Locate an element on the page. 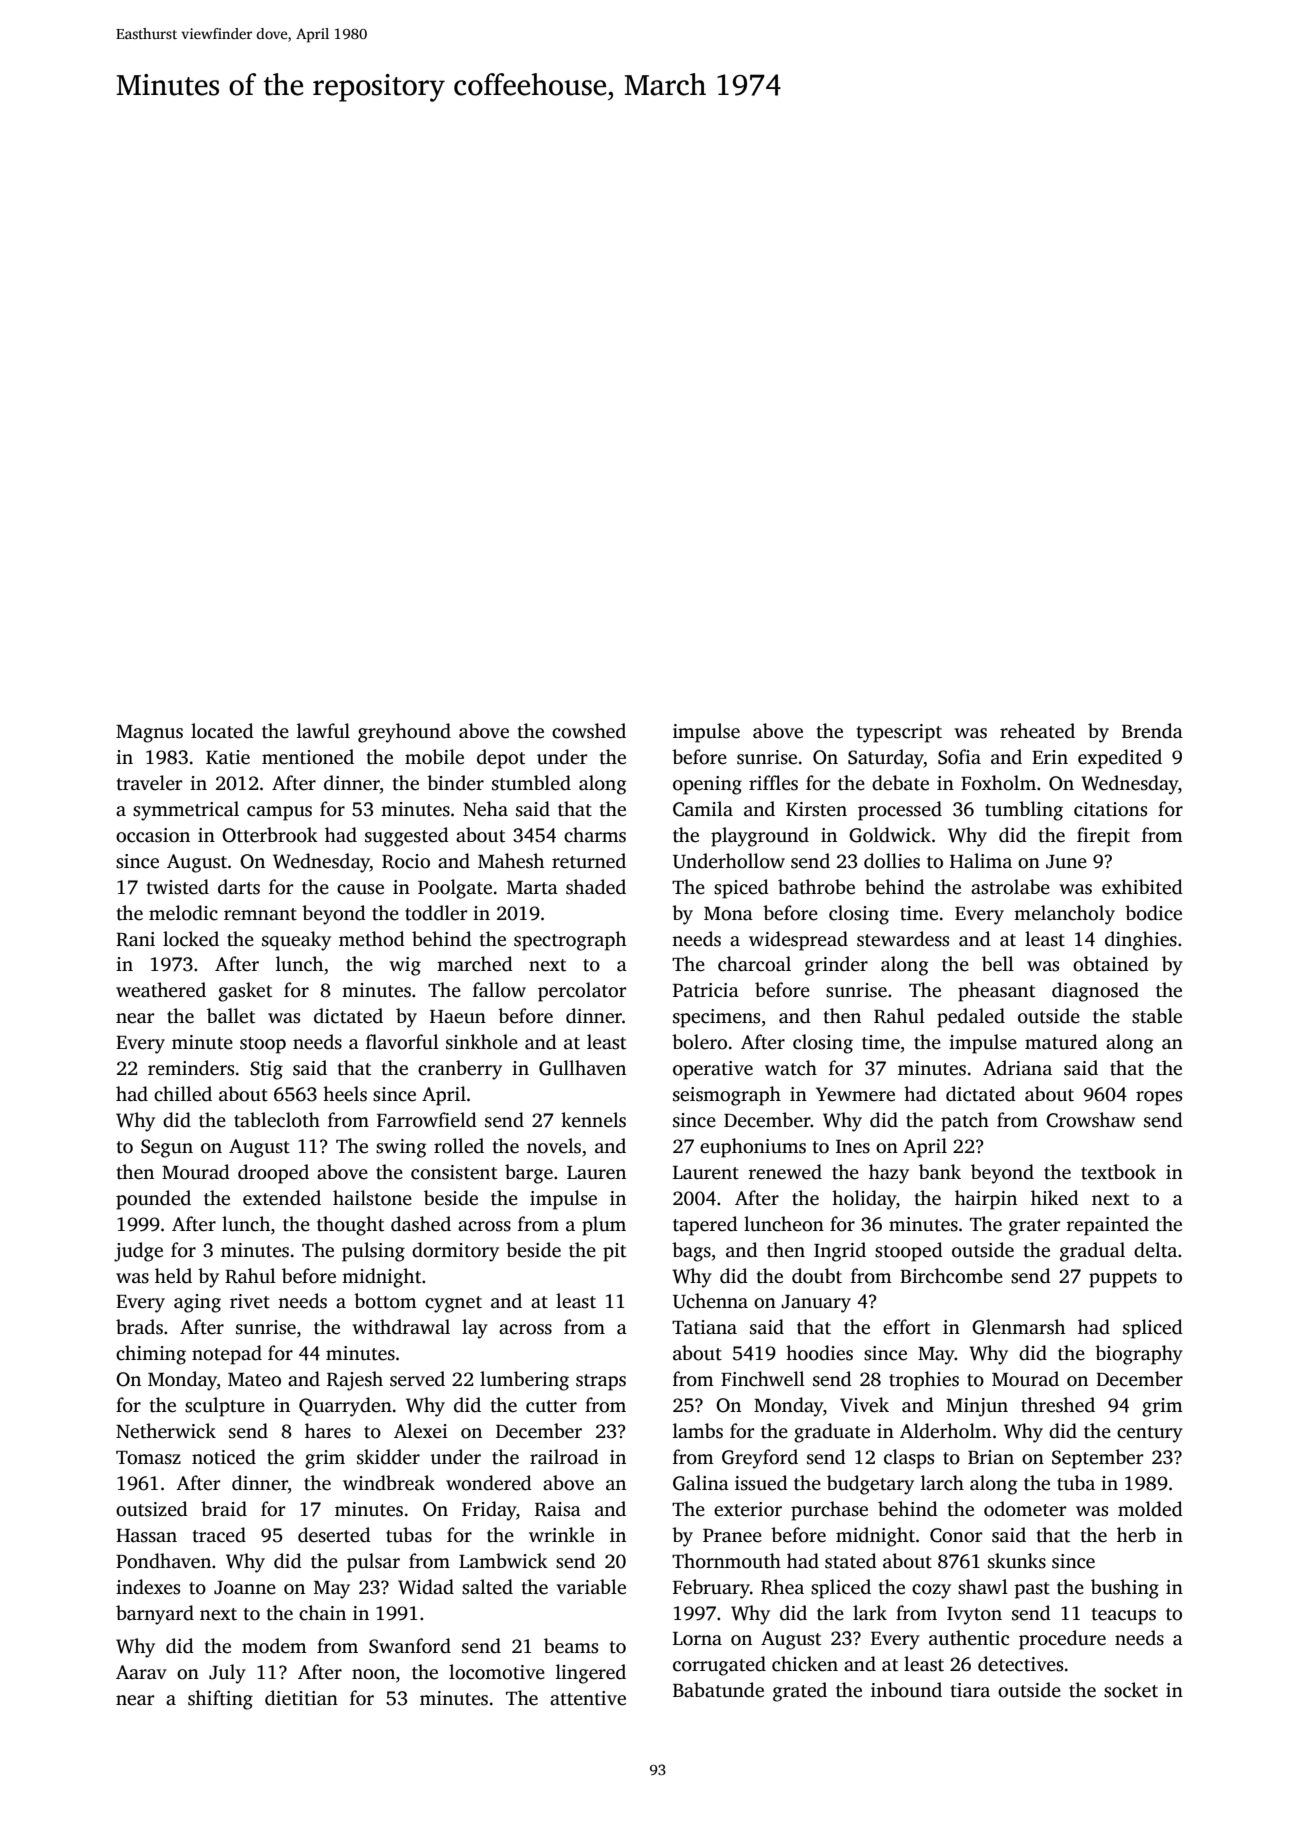 The width and height of the page is (1299, 1837). windbreak is located at coordinates (389, 1483).
